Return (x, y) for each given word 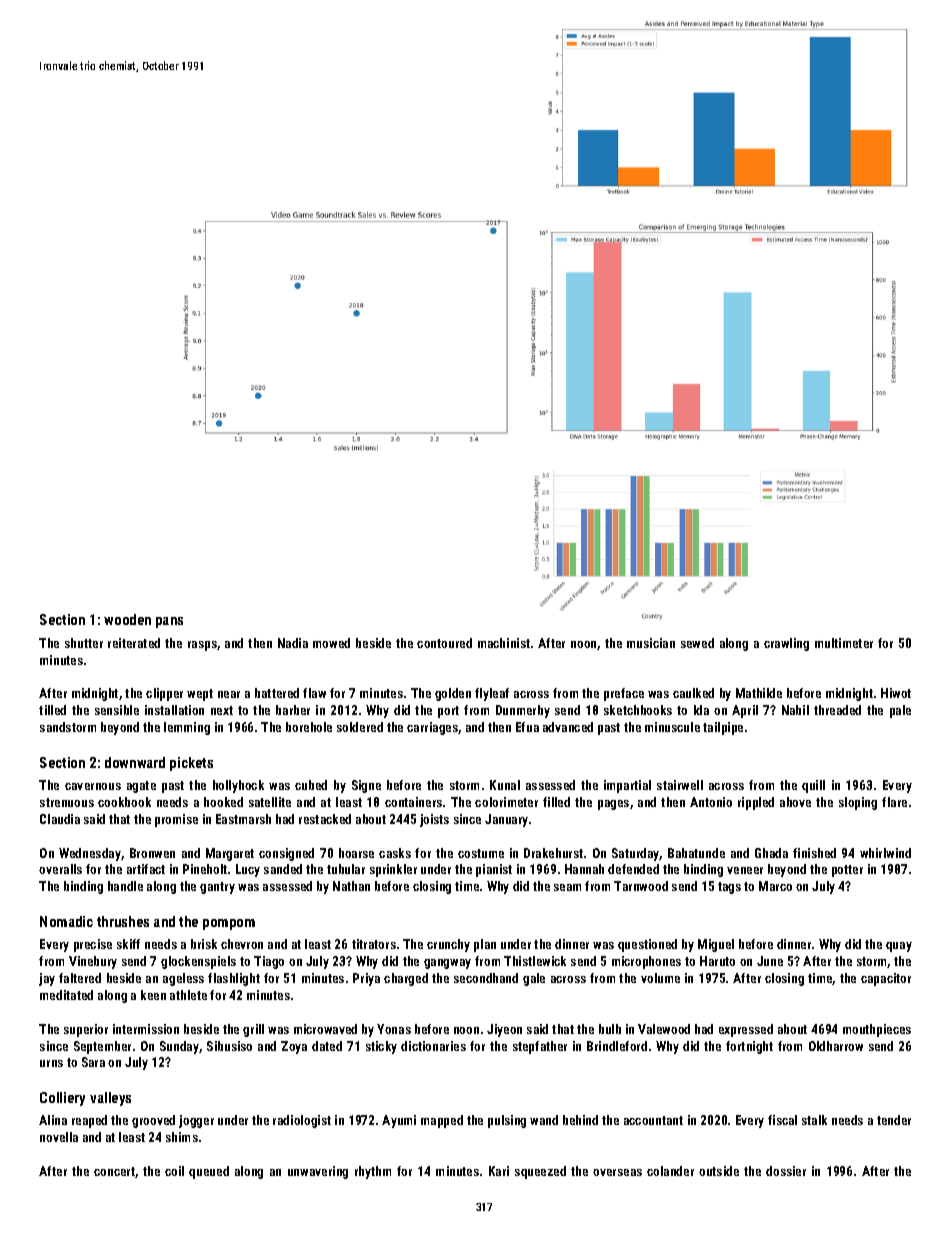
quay (899, 947)
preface (624, 694)
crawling (786, 644)
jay (47, 979)
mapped (442, 1121)
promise (176, 820)
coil (174, 1171)
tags (729, 888)
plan (485, 945)
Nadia (293, 643)
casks (395, 853)
